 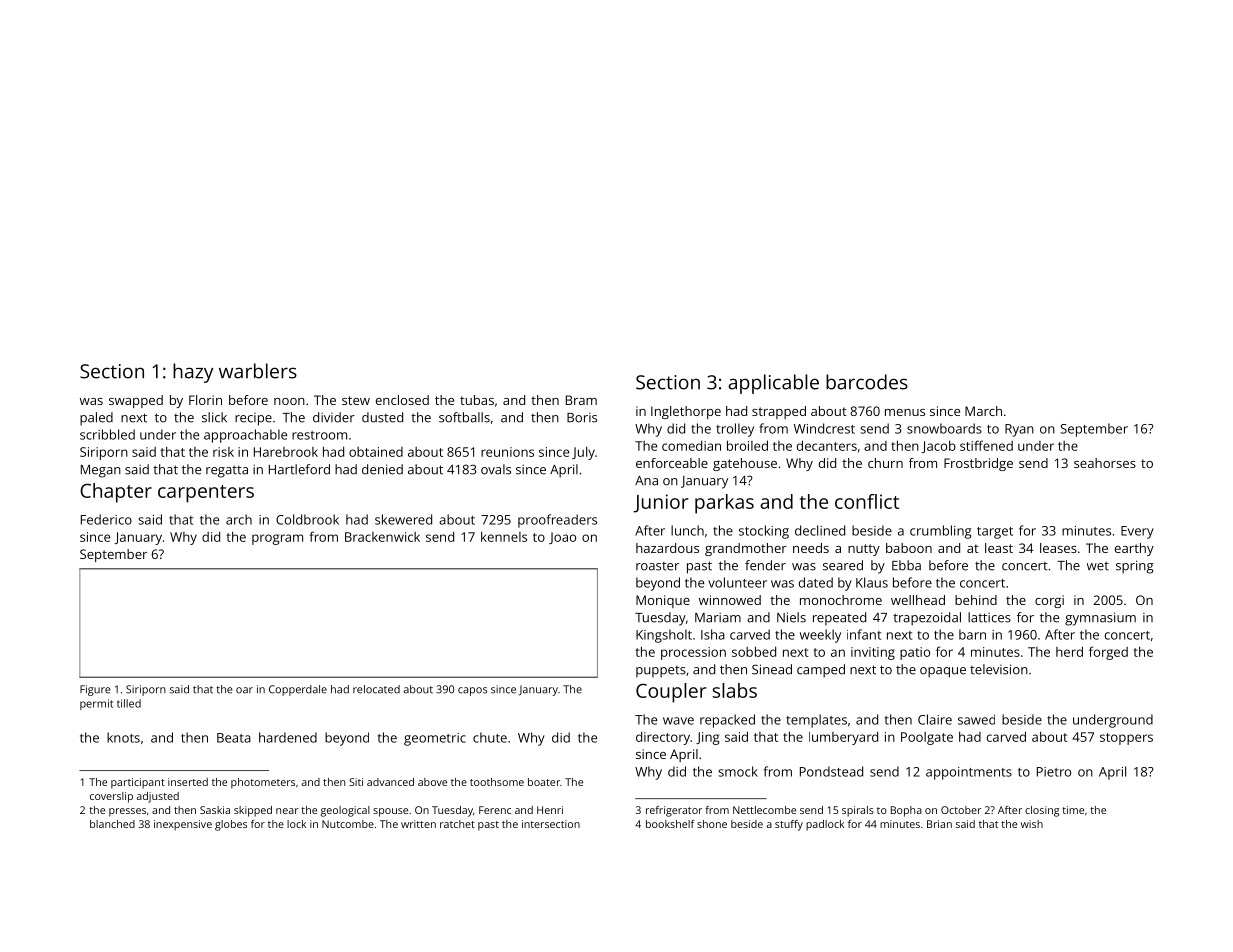 What do you see at coordinates (773, 384) in the screenshot?
I see `applicable` at bounding box center [773, 384].
